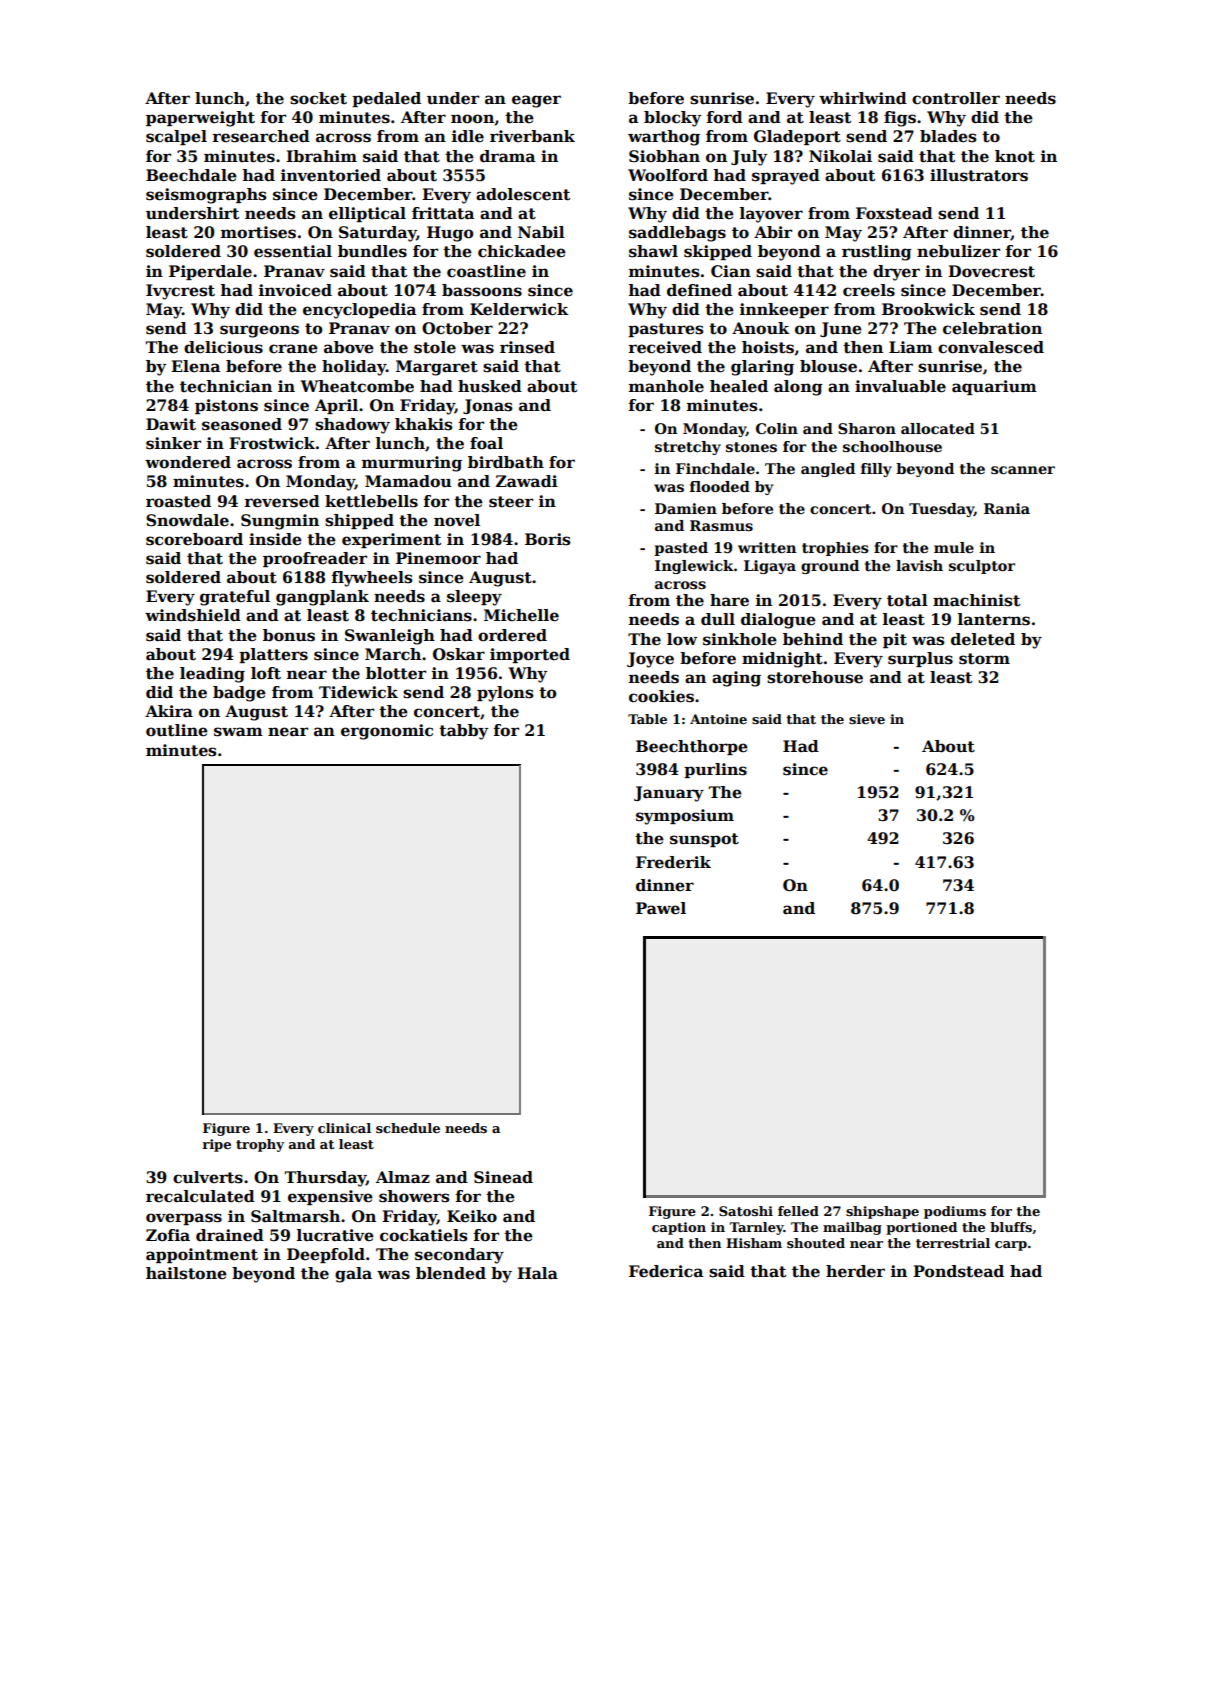 Image resolution: width=1206 pixels, height=1706 pixels. What do you see at coordinates (877, 253) in the page?
I see `rustling` at bounding box center [877, 253].
